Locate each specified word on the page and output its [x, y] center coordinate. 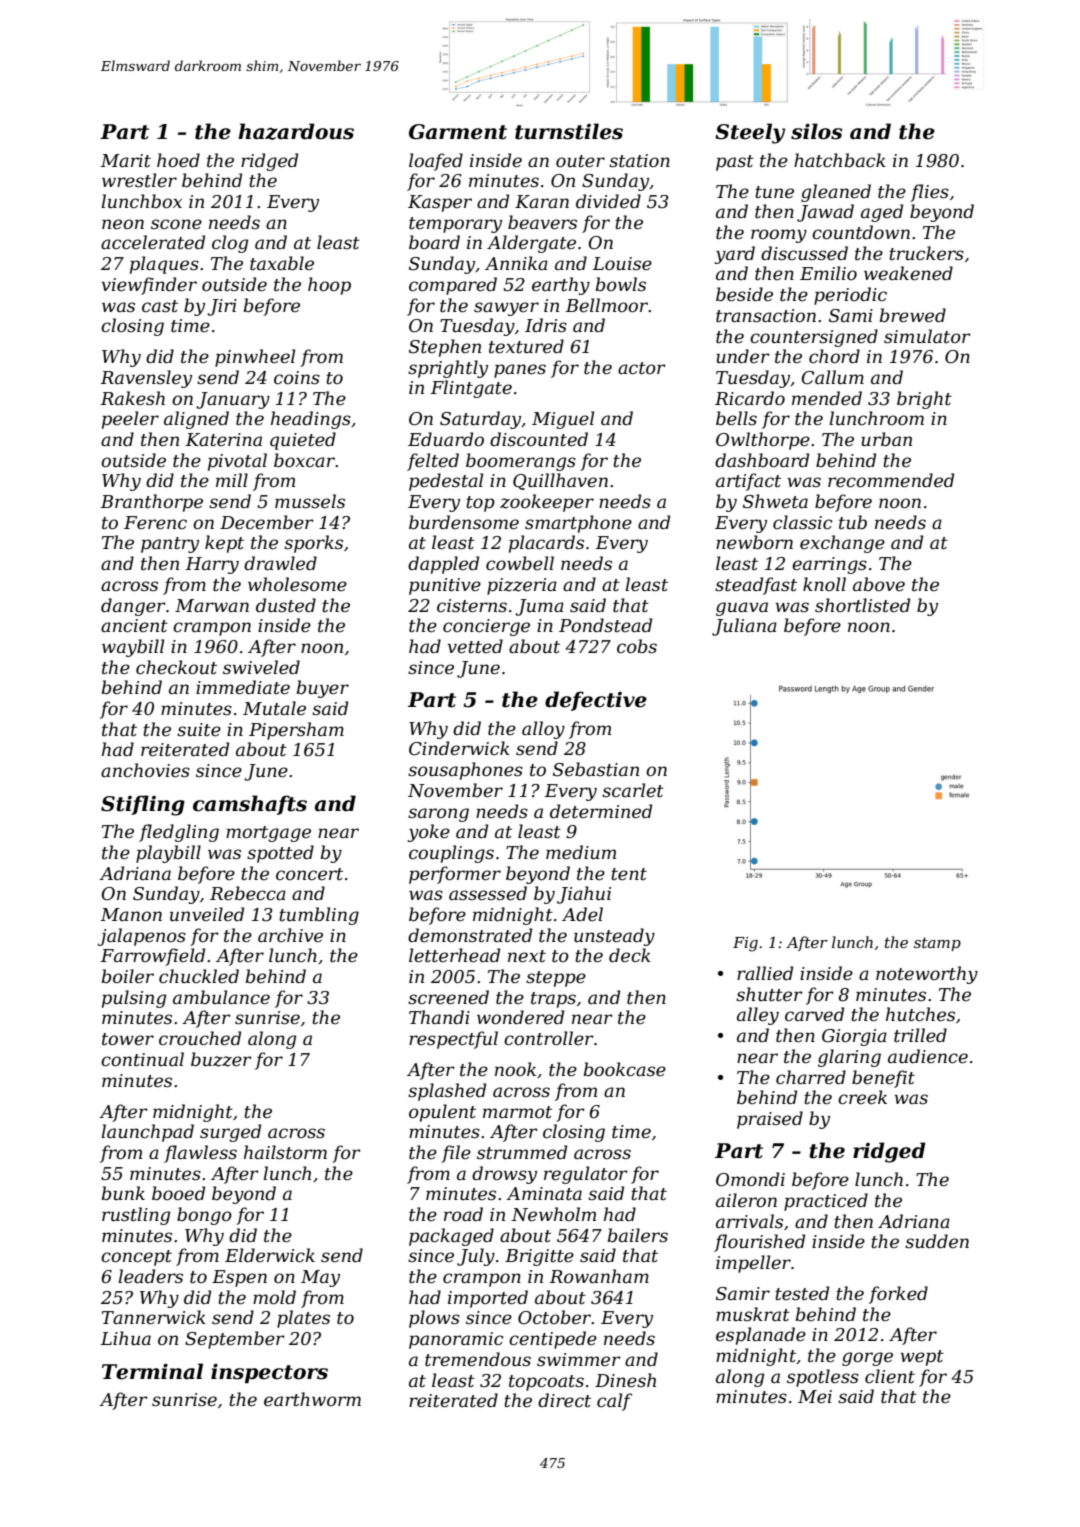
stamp [937, 944]
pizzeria [522, 586]
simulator [927, 336]
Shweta [775, 501]
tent [629, 874]
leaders [150, 1276]
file [456, 1154]
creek [862, 1097]
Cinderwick [459, 748]
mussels [310, 501]
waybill [133, 648]
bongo [204, 1216]
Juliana [744, 627]
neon [123, 224]
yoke [429, 833]
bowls [621, 284]
